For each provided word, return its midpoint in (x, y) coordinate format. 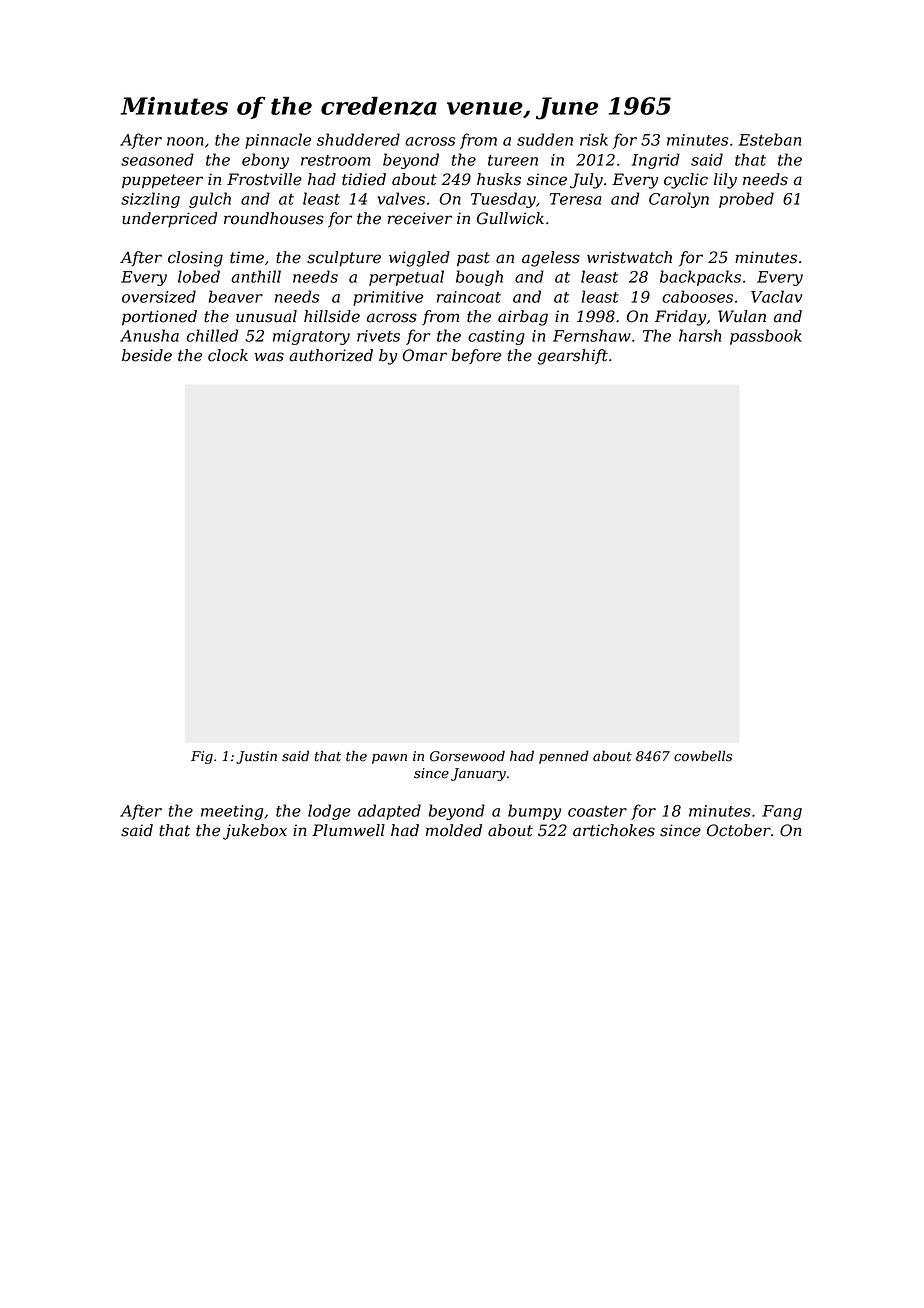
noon (185, 141)
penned (564, 757)
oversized (159, 296)
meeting (232, 812)
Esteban (769, 139)
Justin (256, 757)
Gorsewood (467, 756)
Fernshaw (592, 335)
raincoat (469, 297)
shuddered (358, 139)
